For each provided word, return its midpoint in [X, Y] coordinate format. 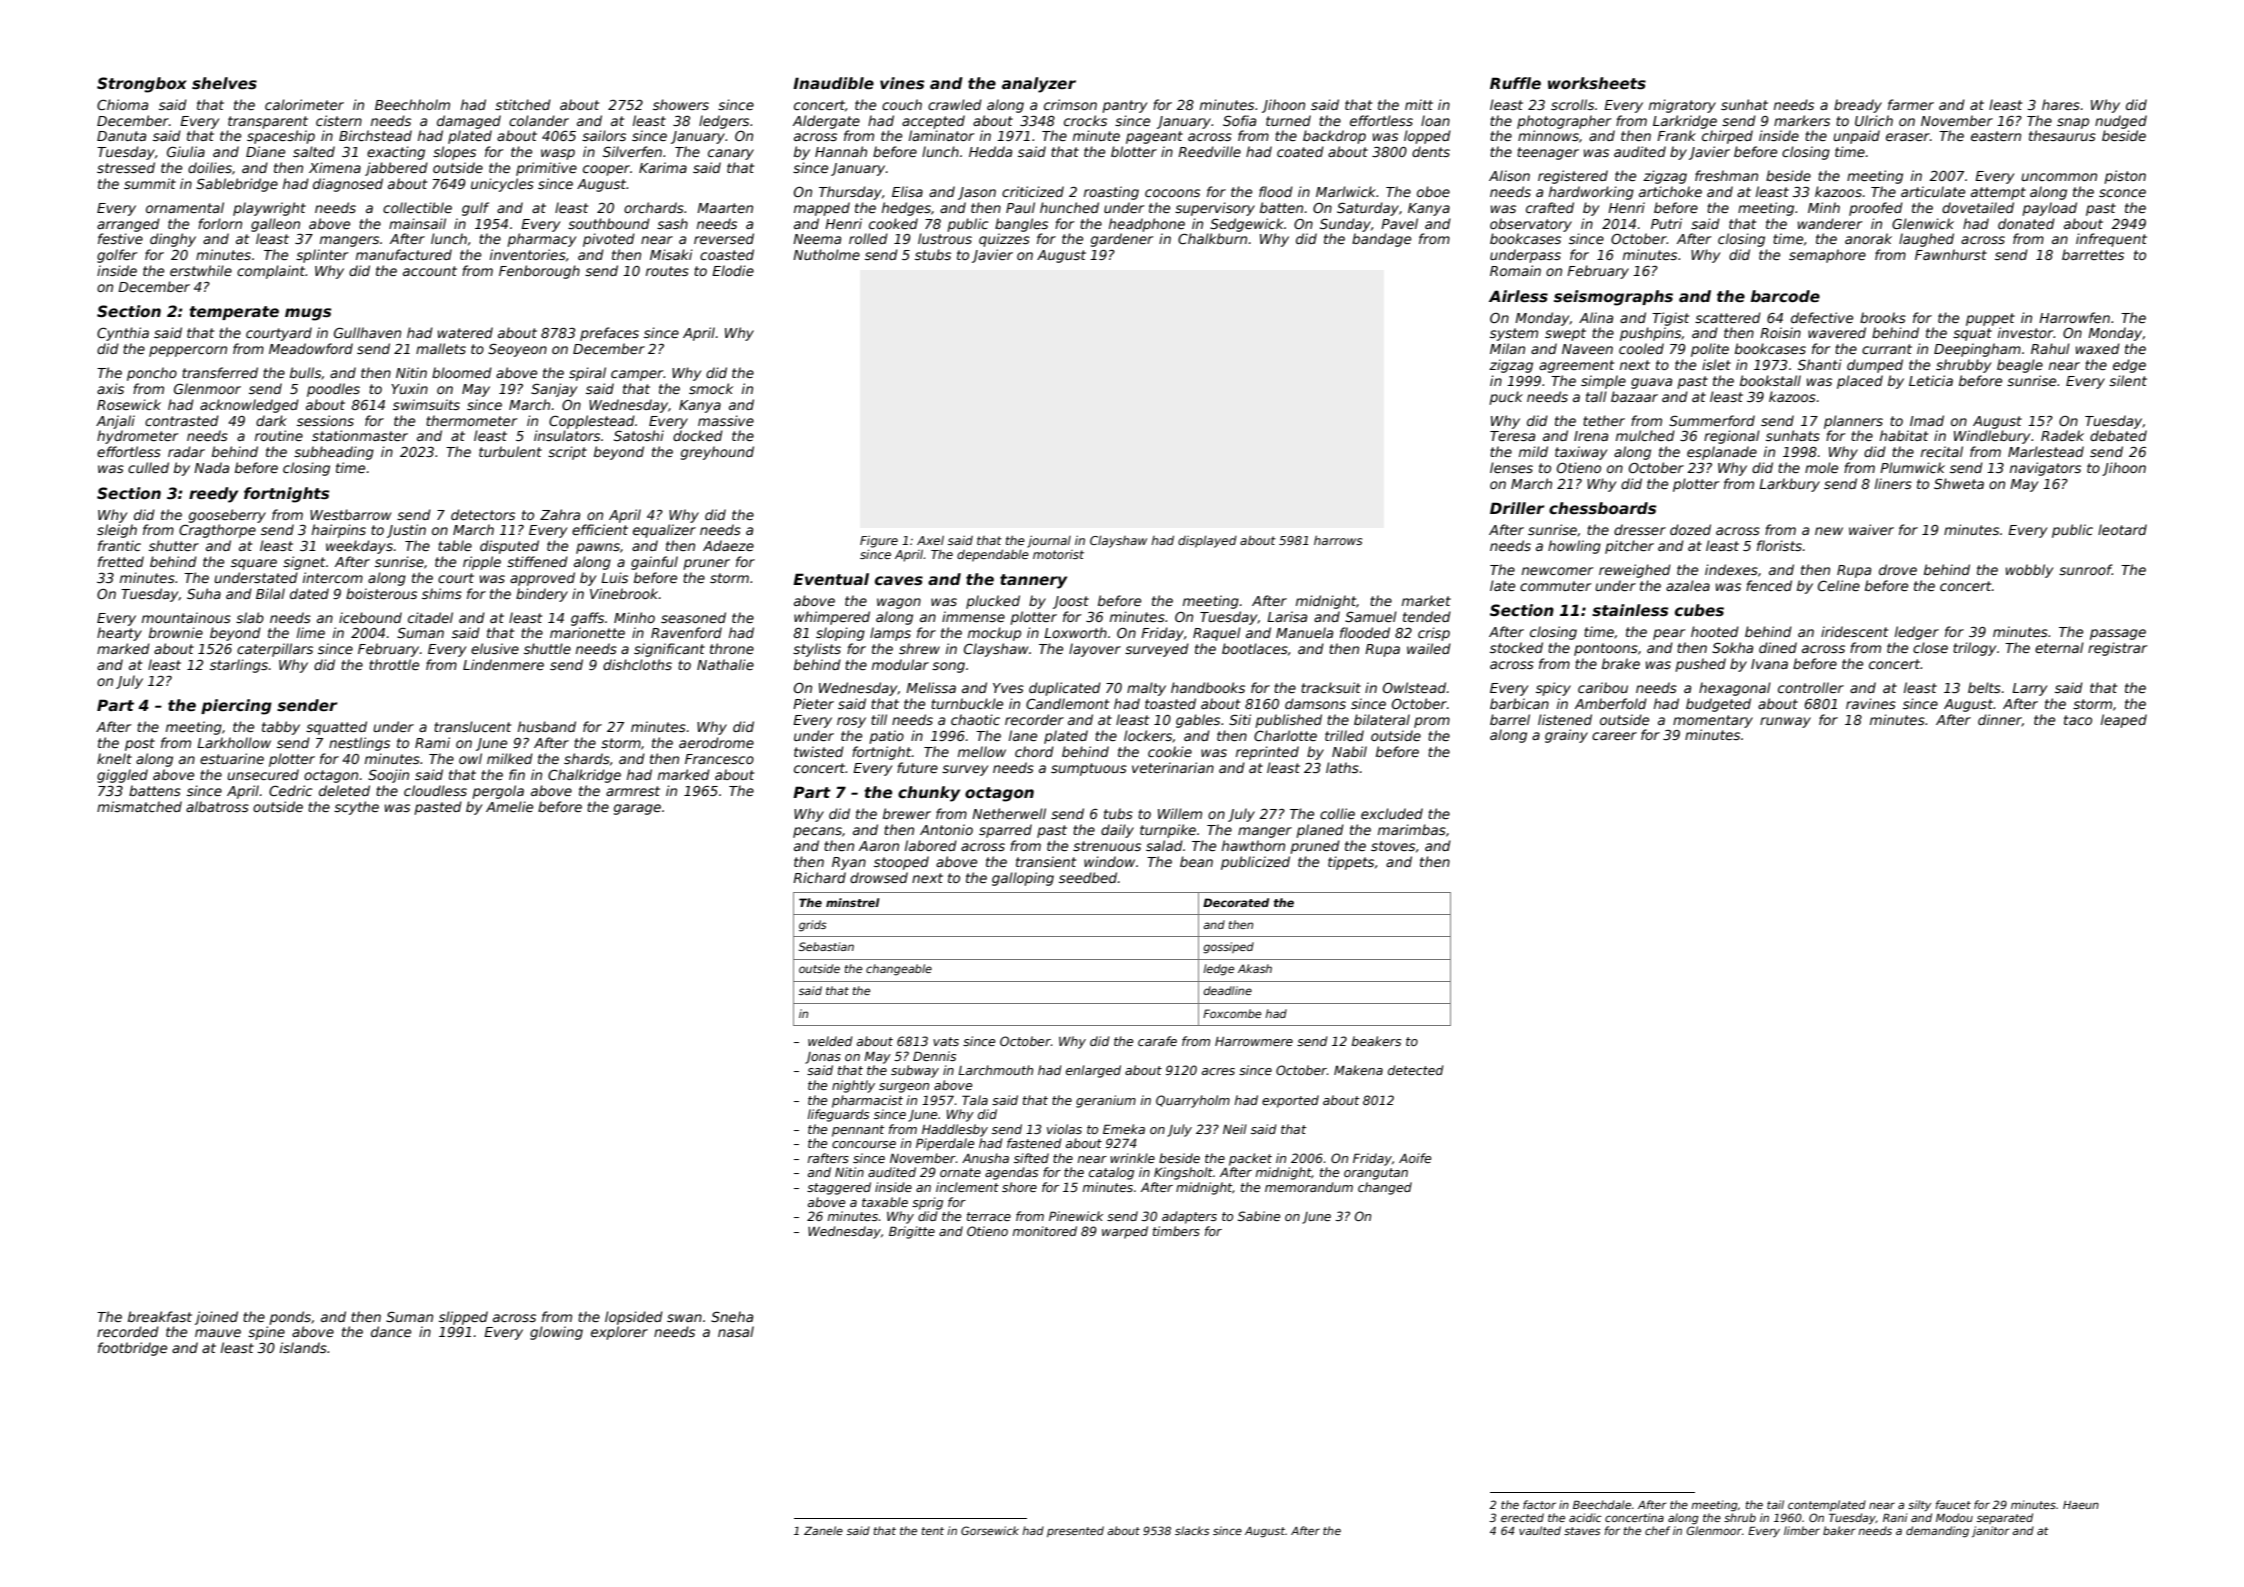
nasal [736, 1331]
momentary [1713, 721]
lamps [890, 634]
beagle [2020, 366]
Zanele [823, 1530]
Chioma [122, 104]
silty [1919, 1505]
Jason [977, 193]
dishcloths [637, 664]
